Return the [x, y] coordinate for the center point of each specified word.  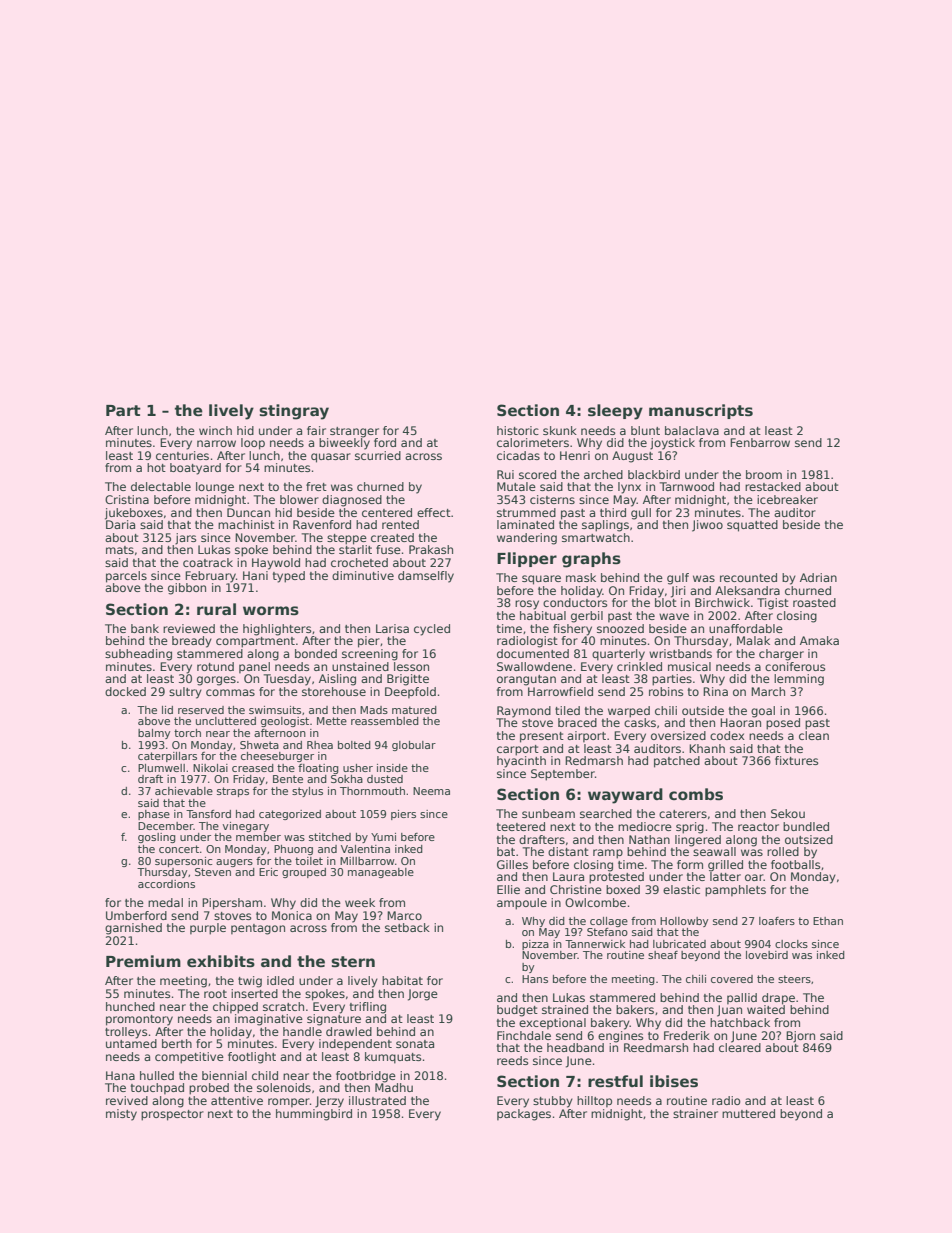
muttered [748, 1113]
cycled [432, 630]
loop [253, 444]
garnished [133, 929]
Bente [288, 779]
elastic [681, 889]
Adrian [818, 577]
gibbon [187, 589]
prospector [172, 1115]
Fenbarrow [760, 442]
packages [524, 1115]
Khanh [707, 748]
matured [414, 710]
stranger [354, 432]
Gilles [512, 864]
